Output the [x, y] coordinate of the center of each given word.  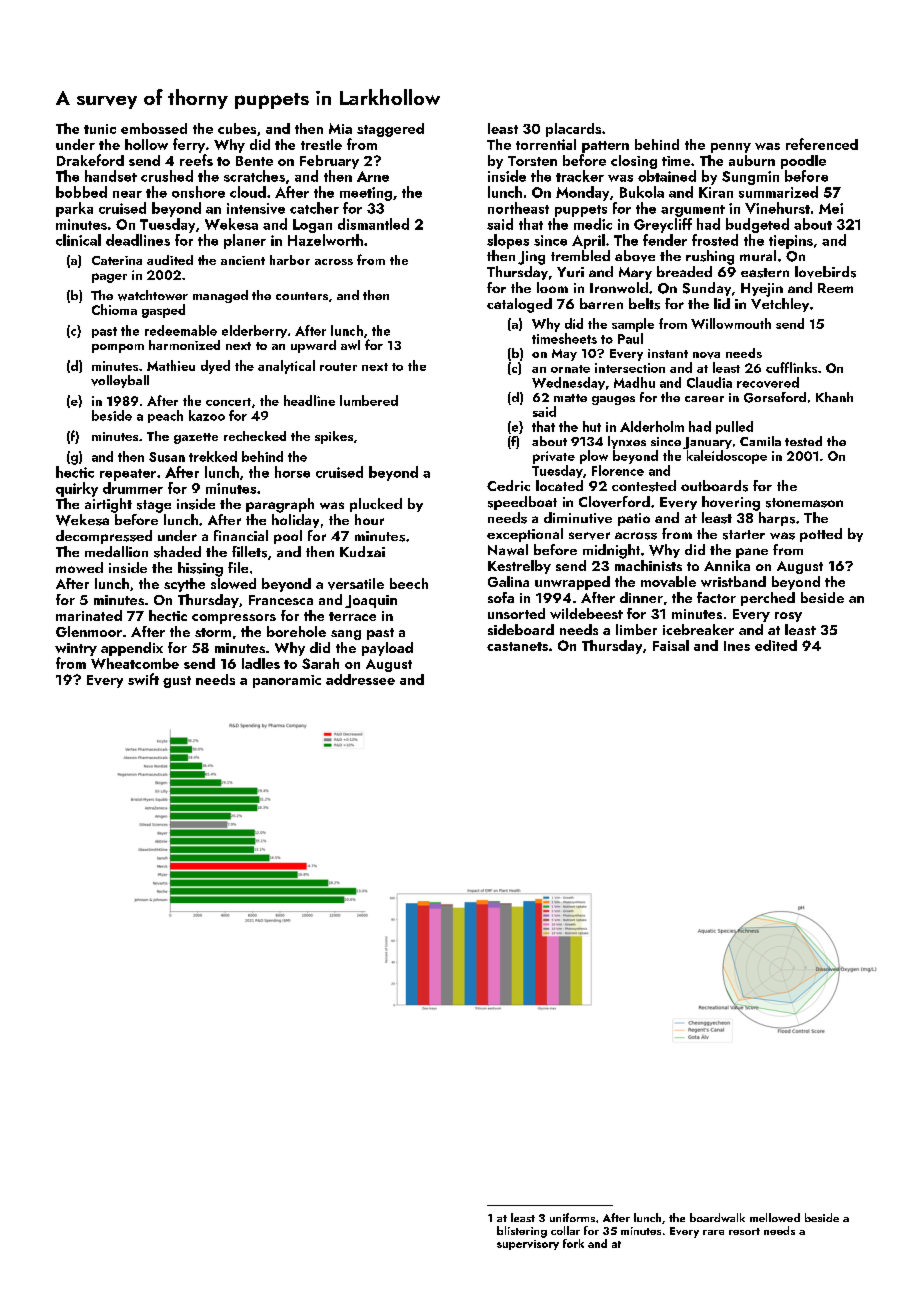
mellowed [775, 1217]
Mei [831, 208]
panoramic [287, 681]
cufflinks [791, 367]
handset [111, 176]
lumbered [369, 400]
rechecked [255, 436]
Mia [340, 128]
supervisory [528, 1245]
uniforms [572, 1217]
